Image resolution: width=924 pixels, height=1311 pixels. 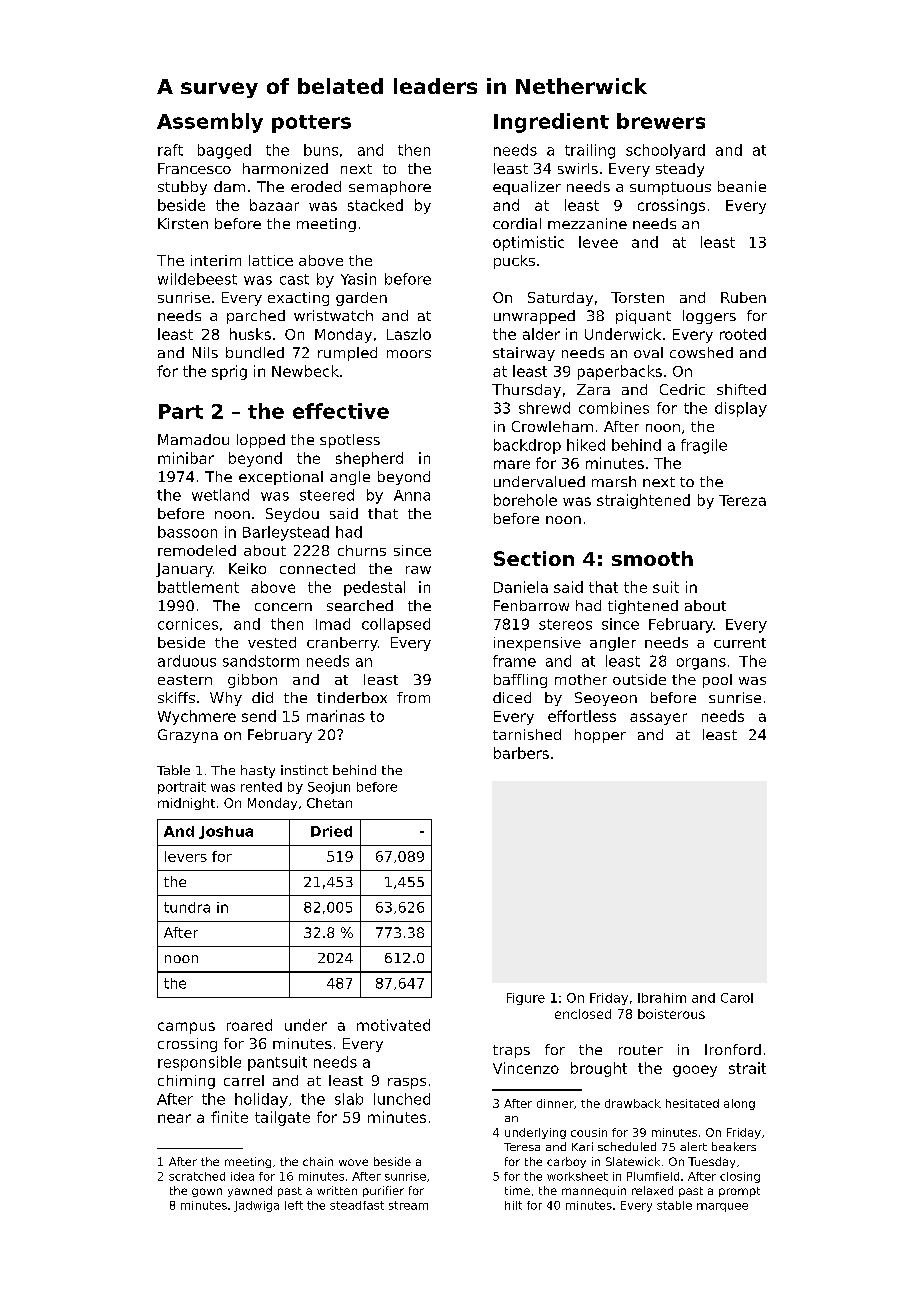 What do you see at coordinates (197, 279) in the image?
I see `wildebeest` at bounding box center [197, 279].
